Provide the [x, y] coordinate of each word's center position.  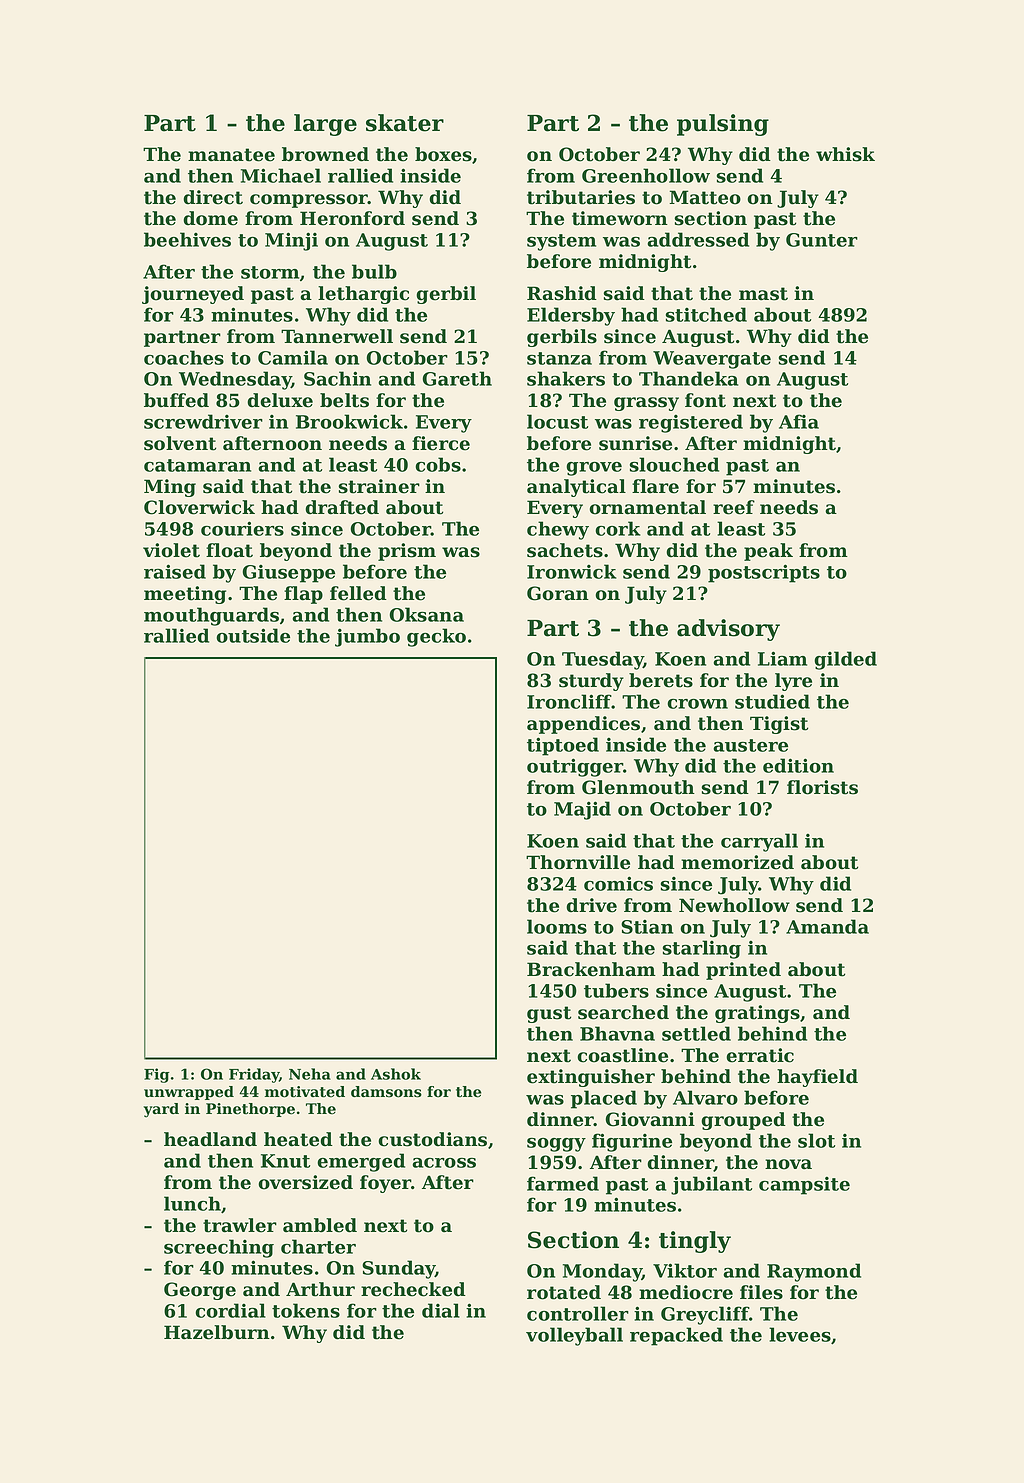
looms [557, 926]
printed [743, 971]
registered [691, 423]
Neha [310, 1074]
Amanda [827, 926]
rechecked [413, 1289]
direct [213, 197]
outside [253, 635]
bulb [374, 271]
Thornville [578, 862]
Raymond [814, 1272]
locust [557, 421]
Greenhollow [646, 175]
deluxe [280, 400]
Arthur [320, 1289]
